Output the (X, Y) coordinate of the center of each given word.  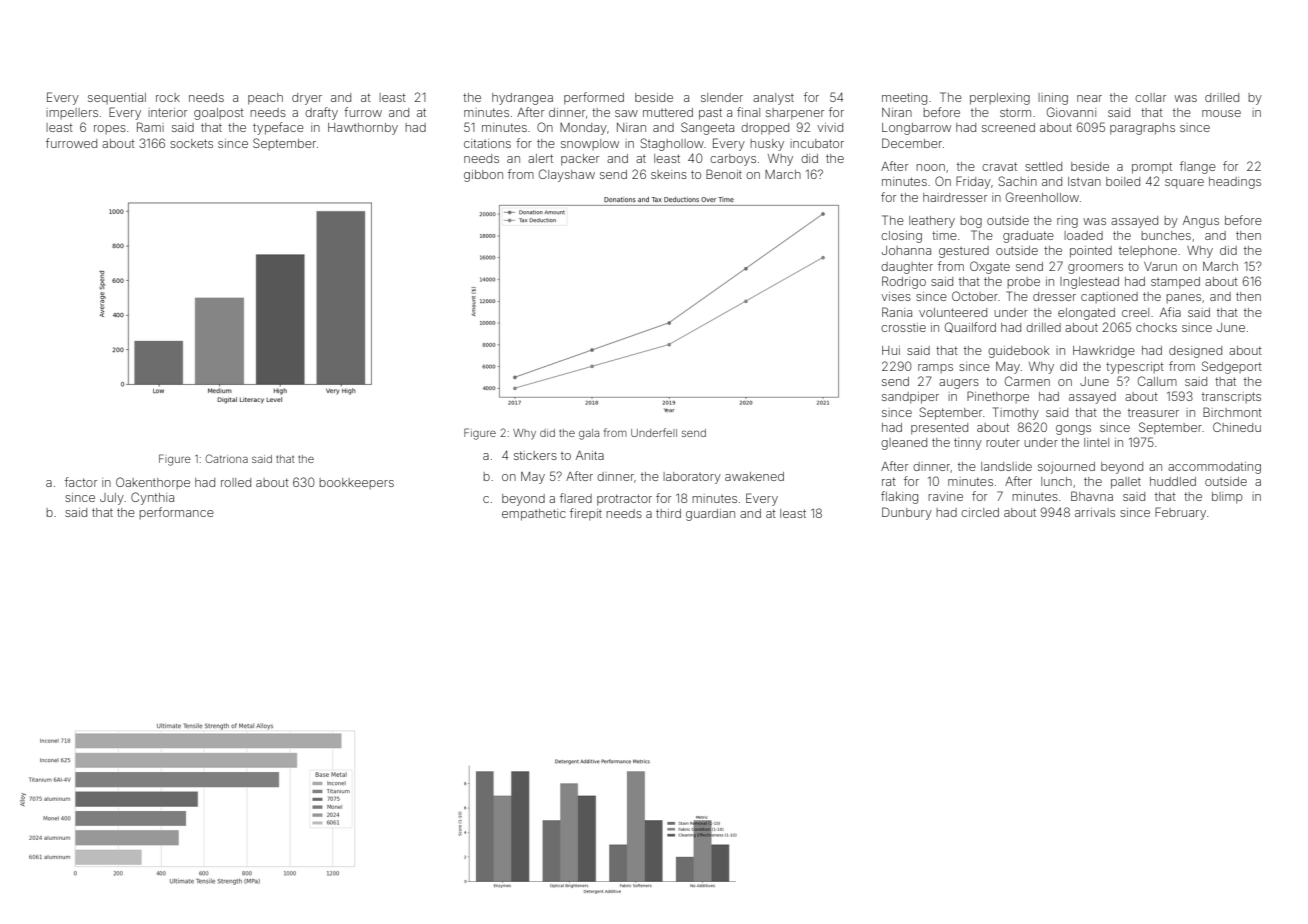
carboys (733, 160)
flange (1198, 167)
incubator (817, 143)
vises (896, 296)
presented (939, 429)
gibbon (483, 176)
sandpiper (910, 398)
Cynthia (152, 498)
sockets (191, 143)
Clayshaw (567, 175)
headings (1235, 183)
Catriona (226, 458)
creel (1135, 312)
